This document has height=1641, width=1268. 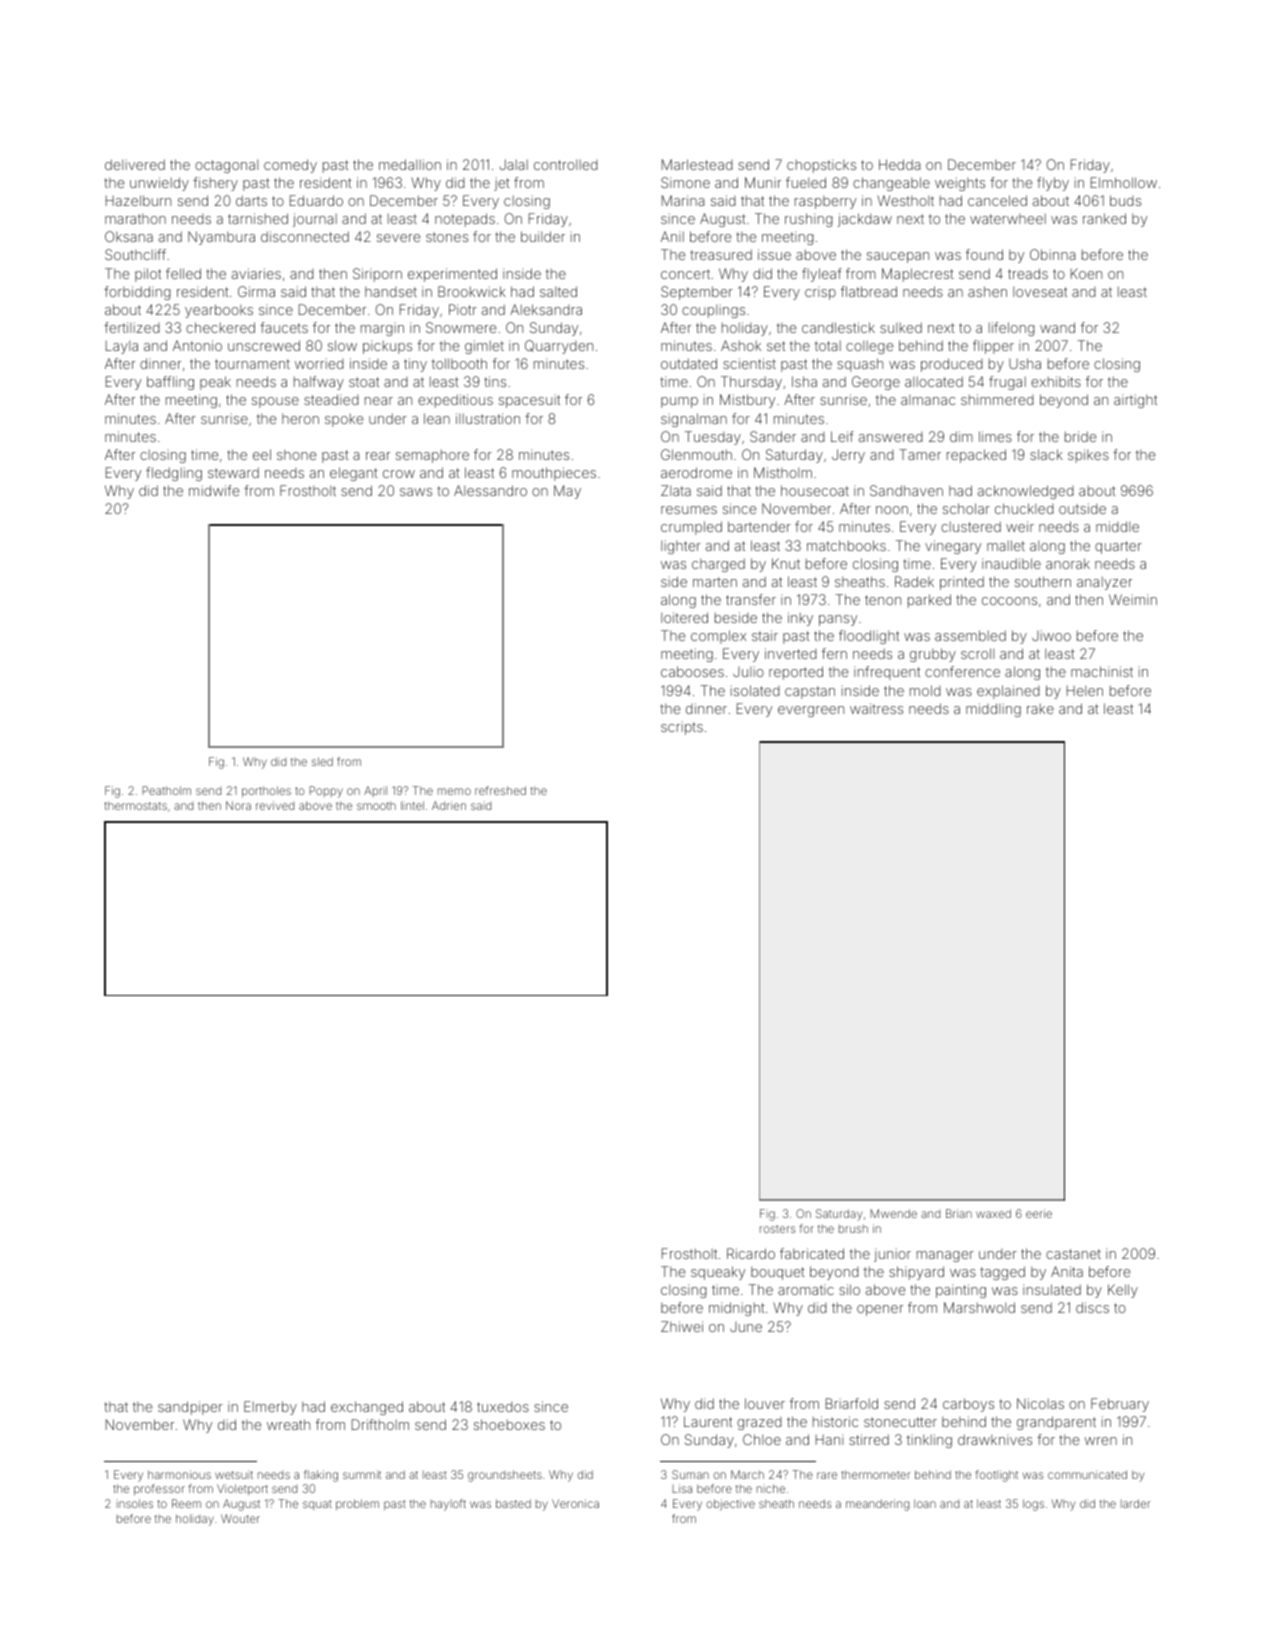 What do you see at coordinates (893, 1213) in the document?
I see `Mwende` at bounding box center [893, 1213].
